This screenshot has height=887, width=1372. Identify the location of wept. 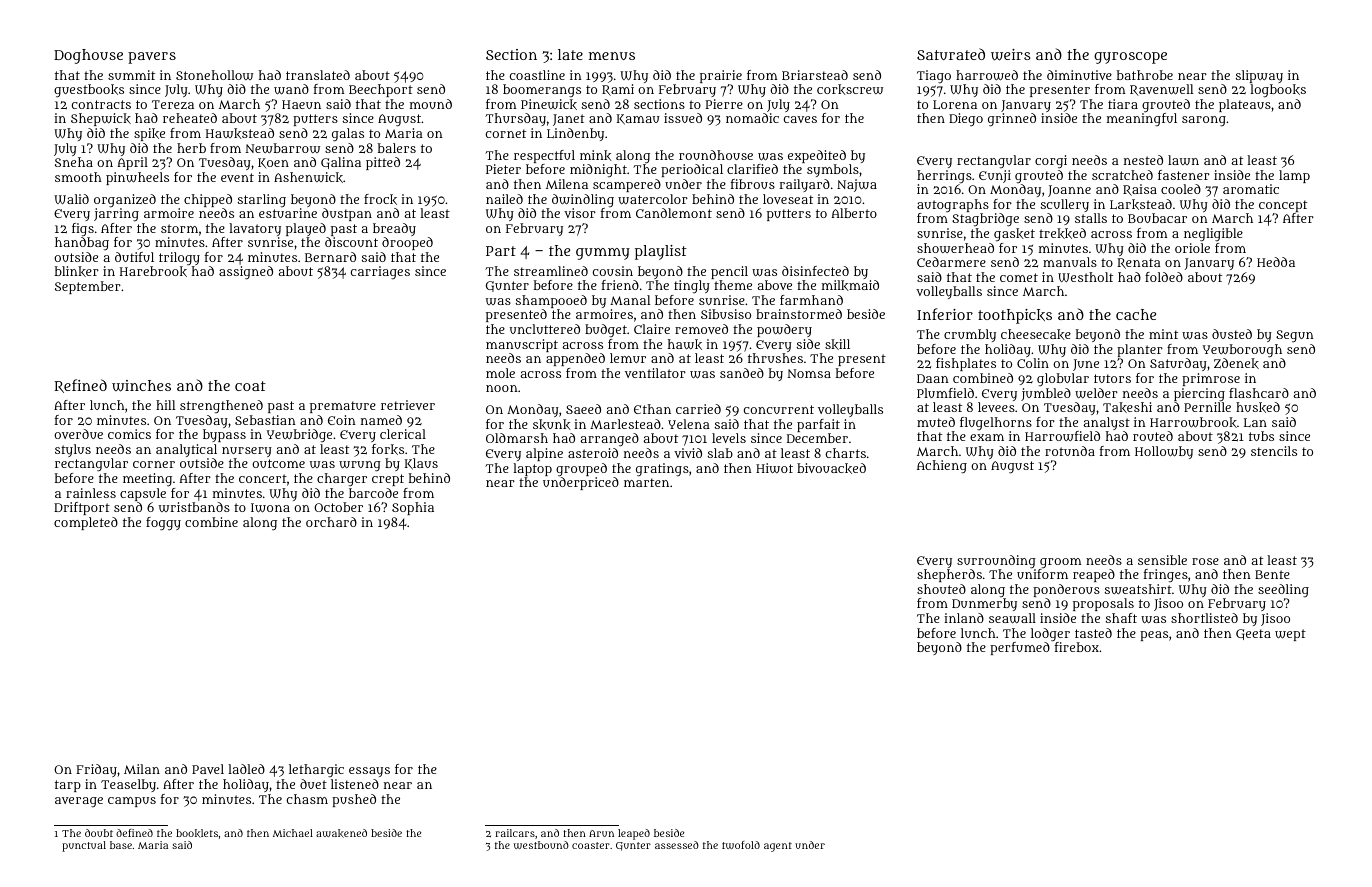
(1290, 635).
